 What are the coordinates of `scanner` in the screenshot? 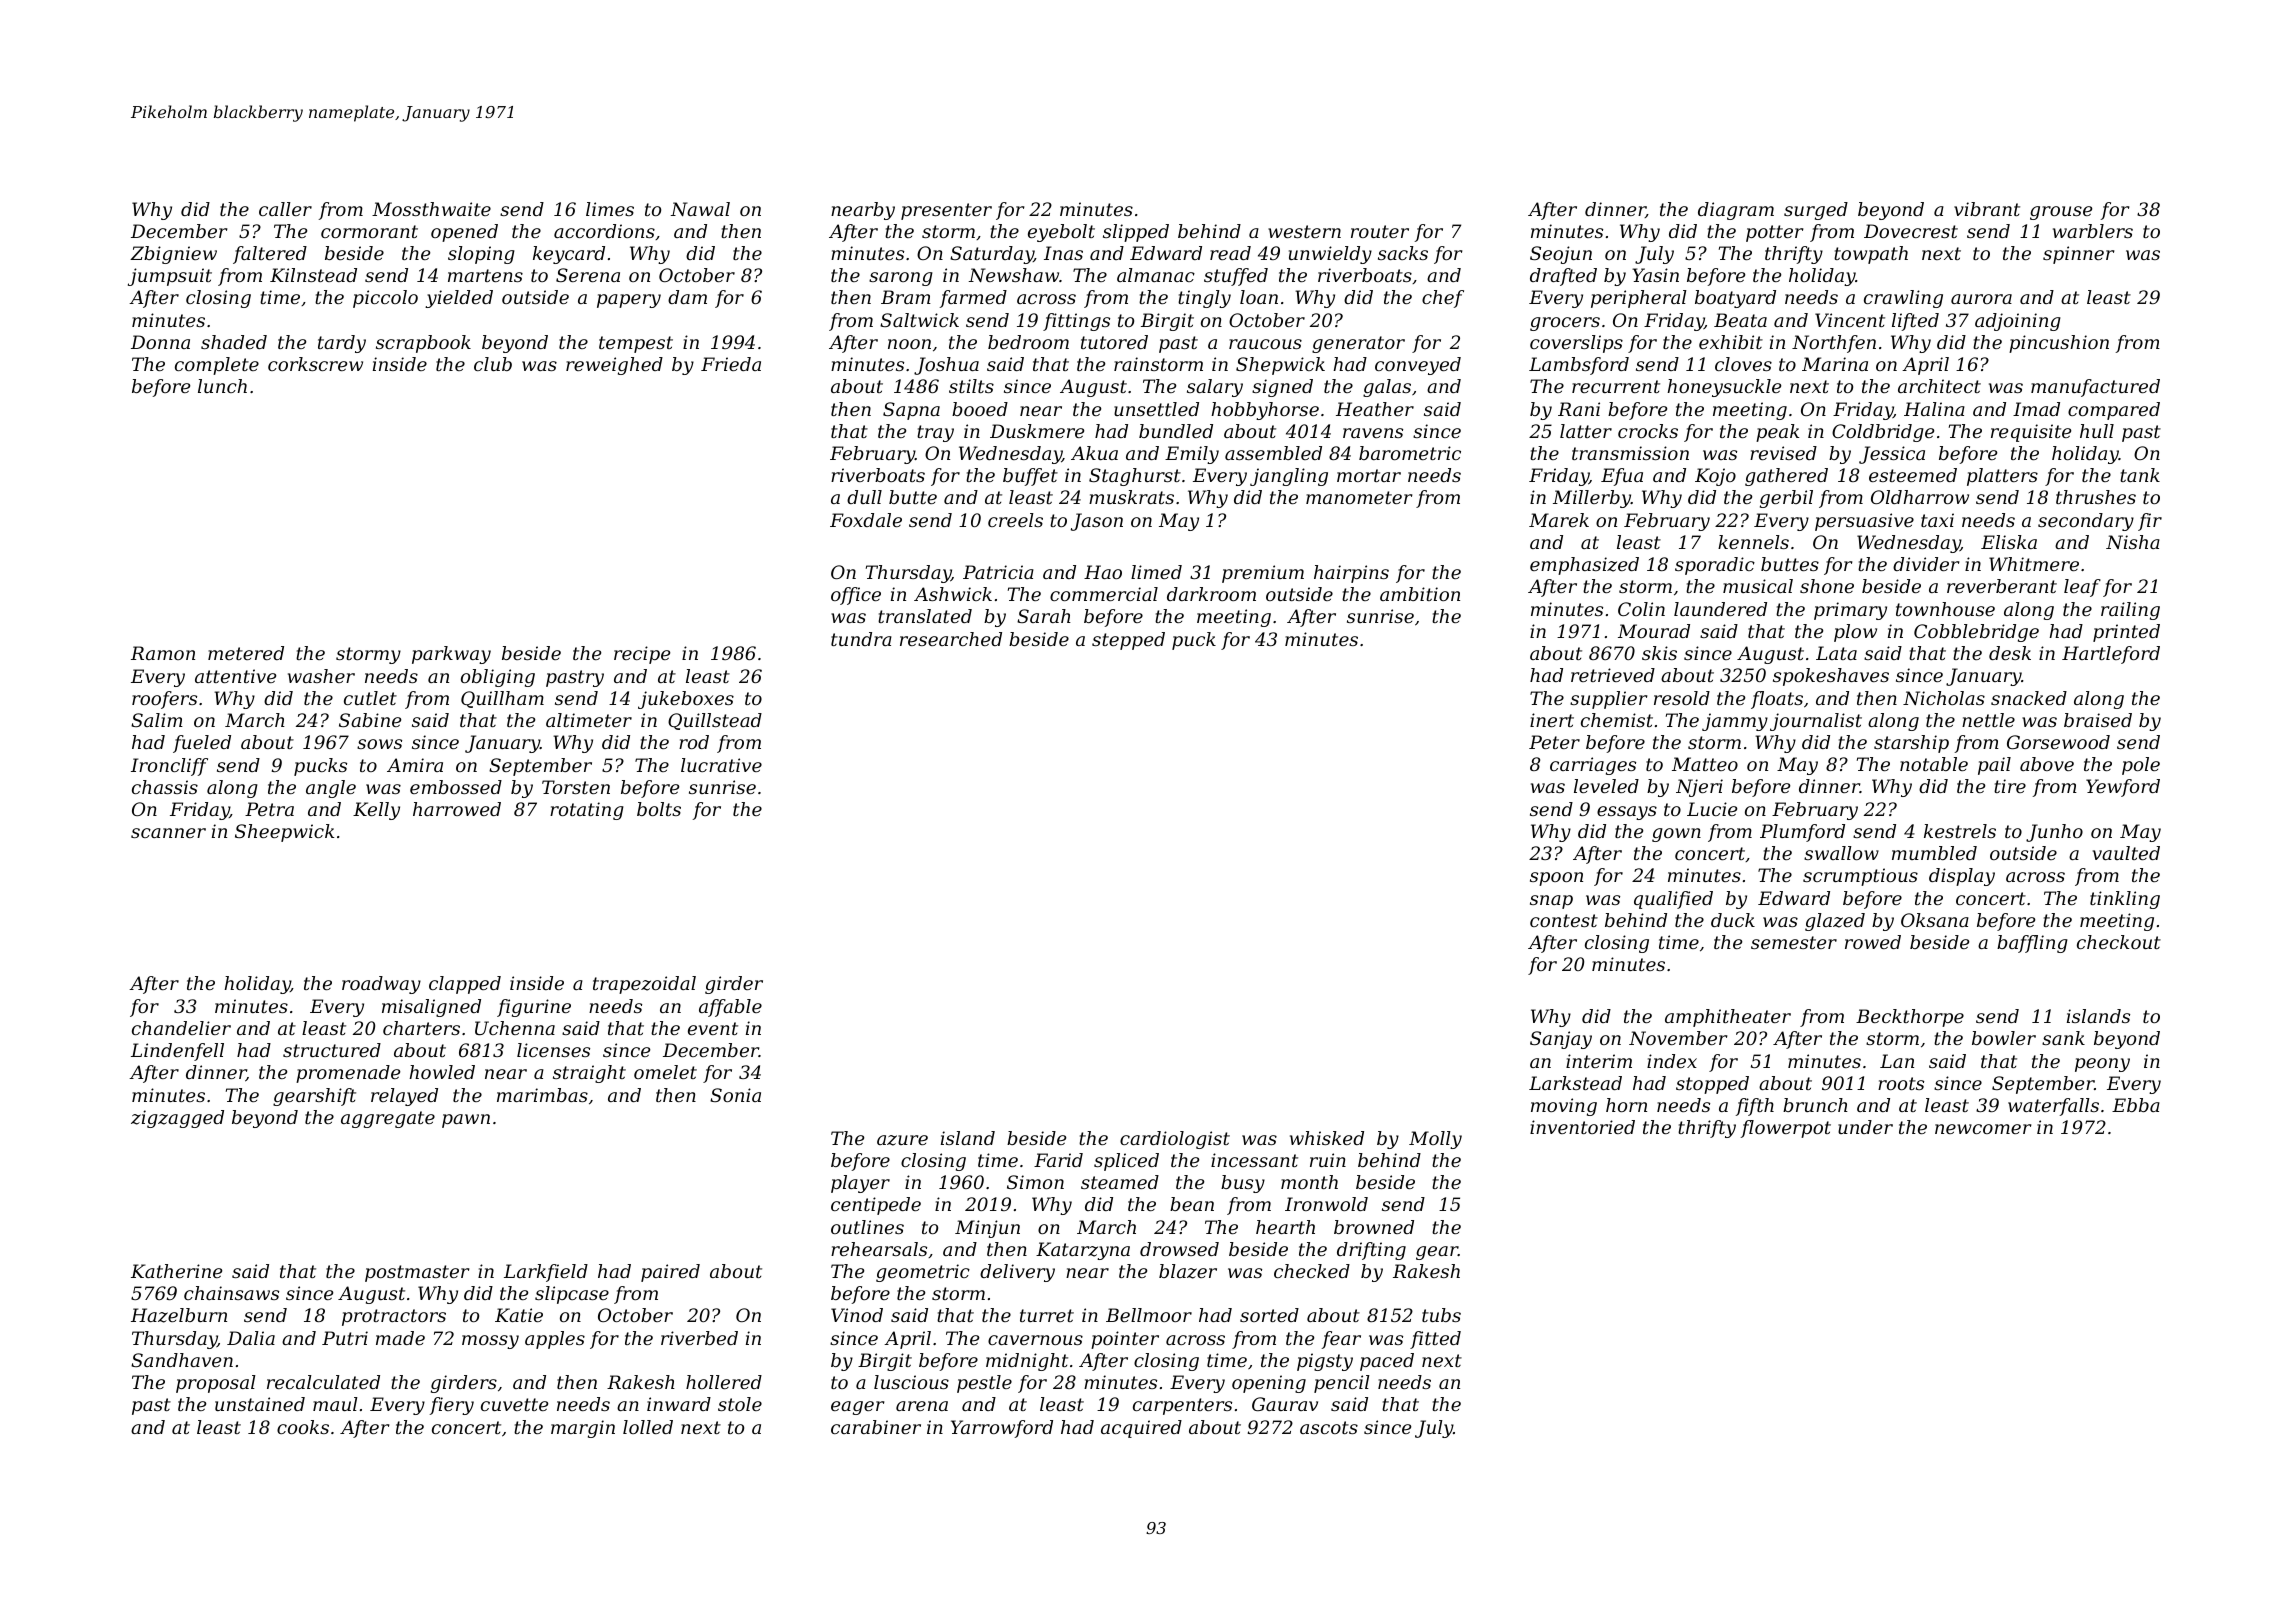 It's located at (168, 833).
